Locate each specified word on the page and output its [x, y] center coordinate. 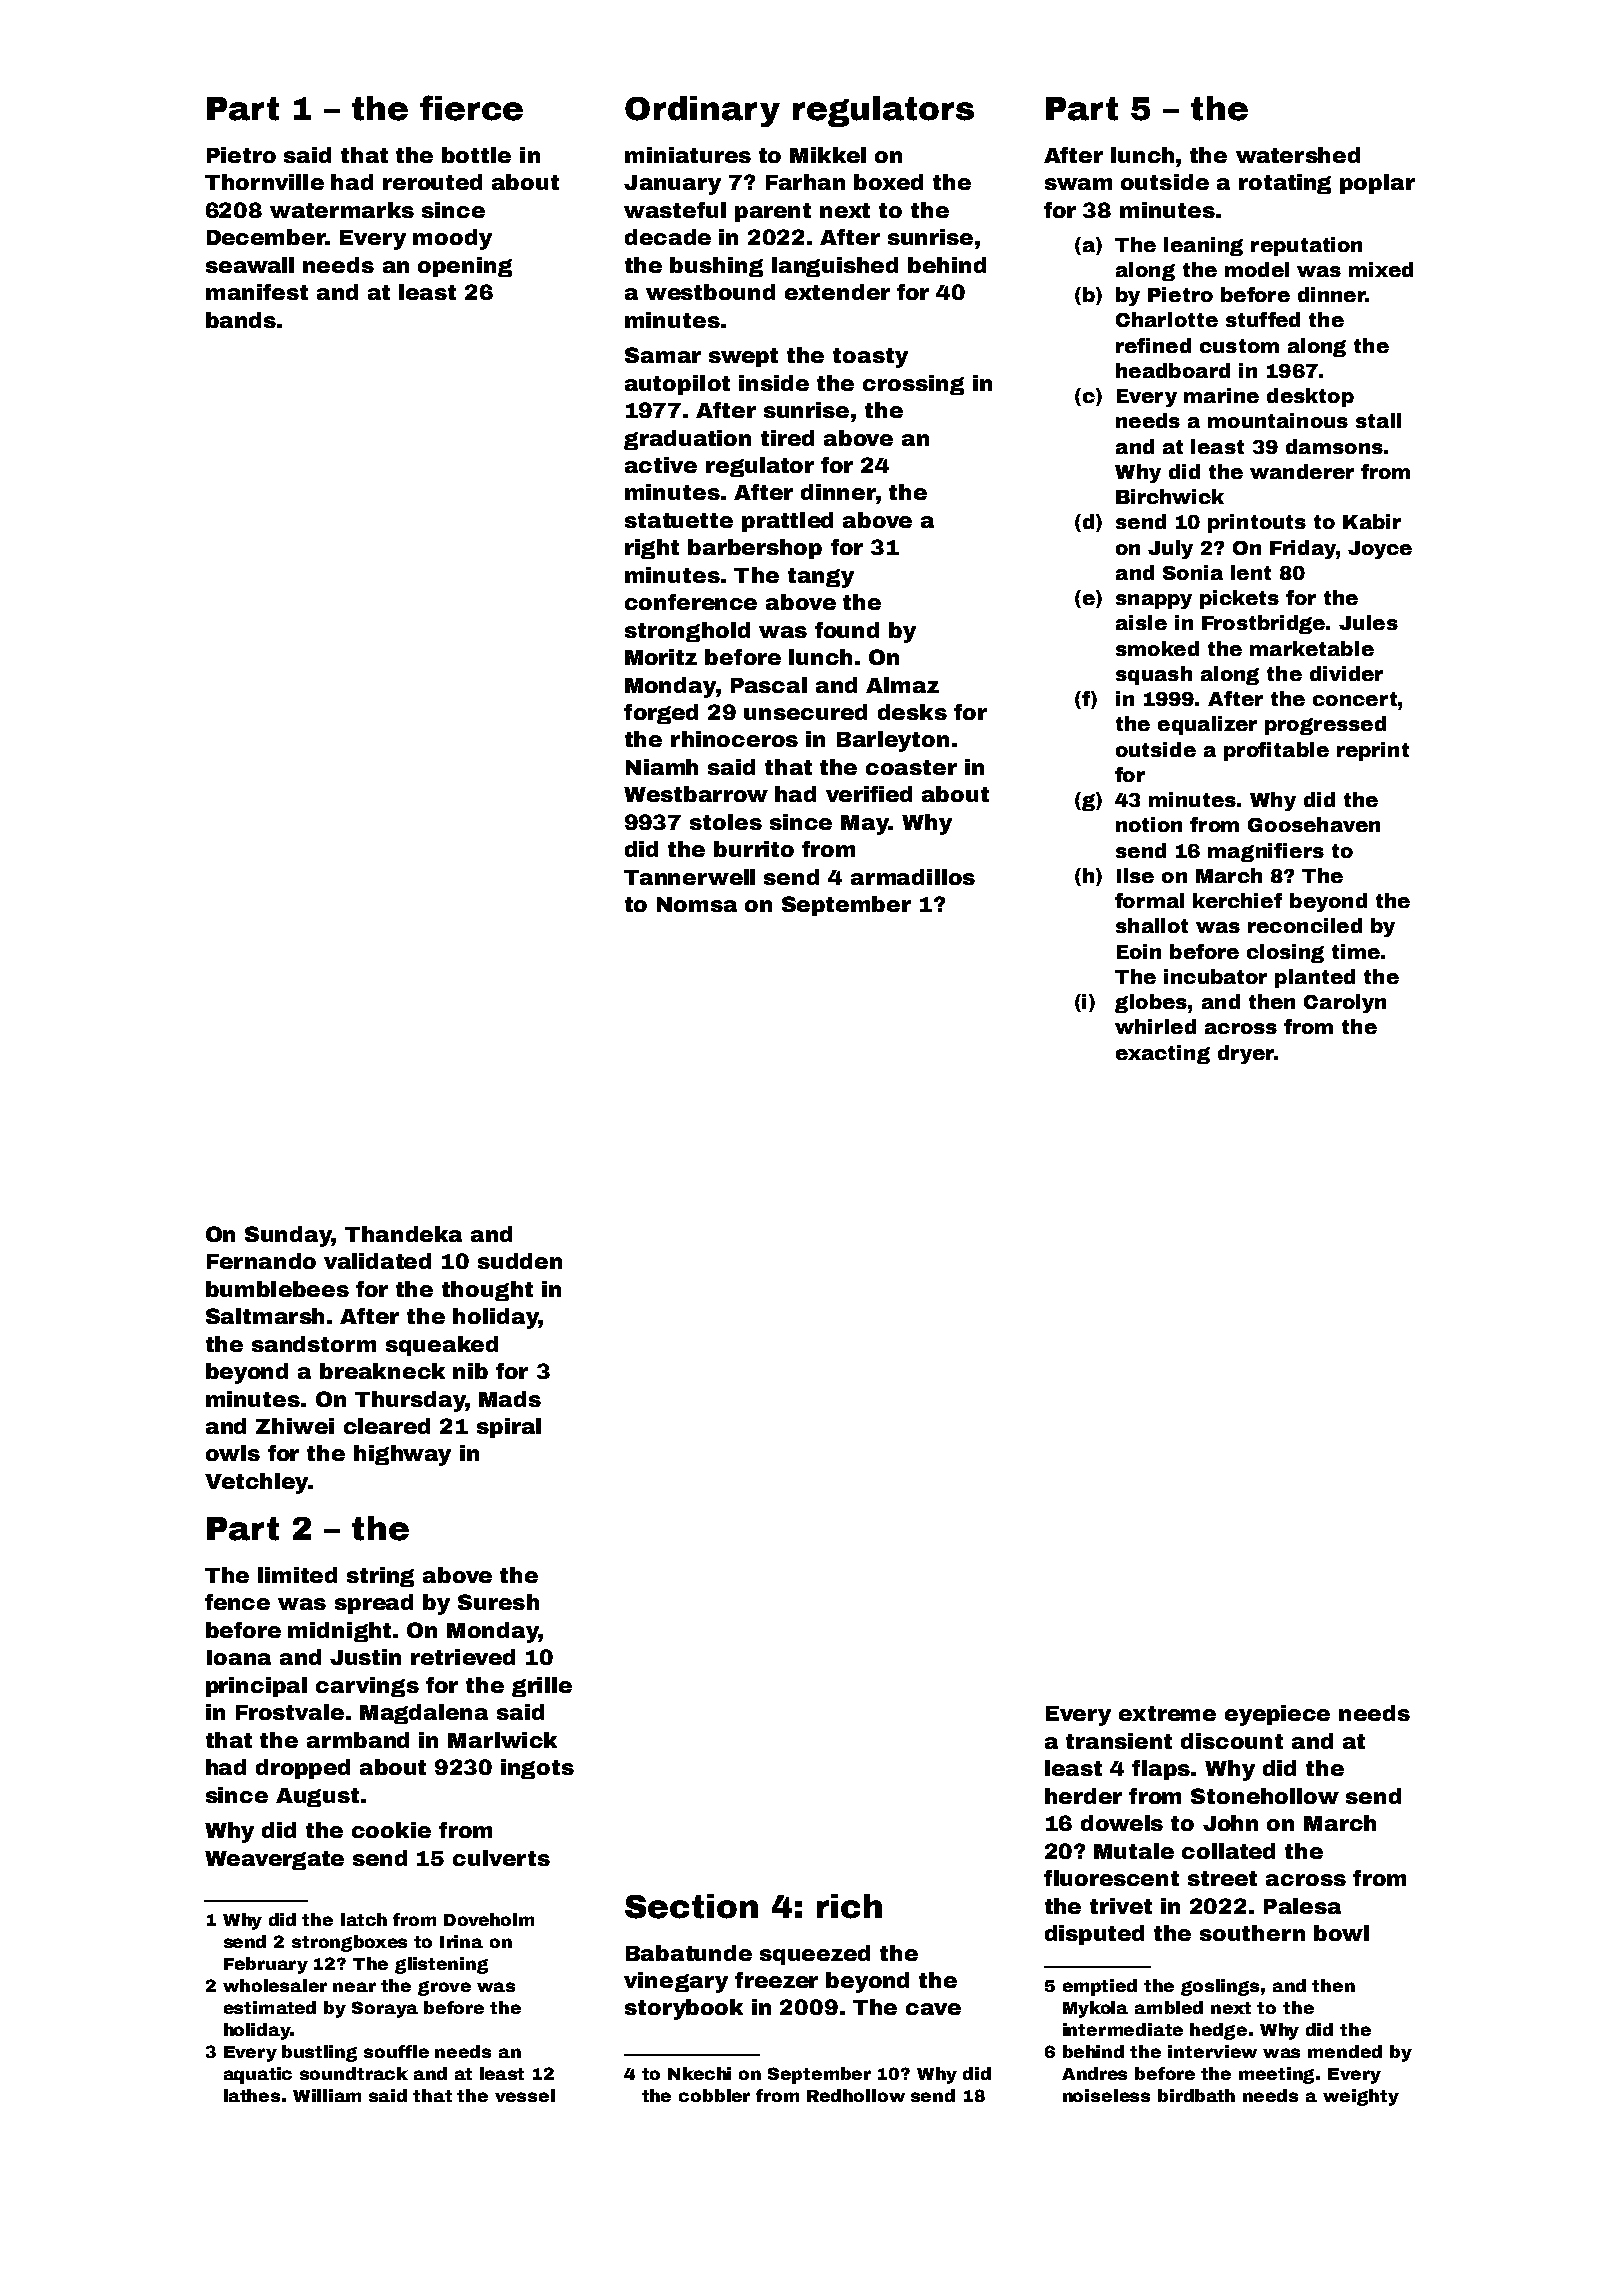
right [652, 549]
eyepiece [1277, 1715]
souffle [396, 2051]
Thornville [264, 182]
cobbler [714, 2095]
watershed [1298, 155]
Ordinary [702, 111]
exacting [1163, 1054]
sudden [520, 1261]
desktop [1310, 397]
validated [377, 1261]
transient [1119, 1741]
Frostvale [290, 1712]
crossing [913, 385]
